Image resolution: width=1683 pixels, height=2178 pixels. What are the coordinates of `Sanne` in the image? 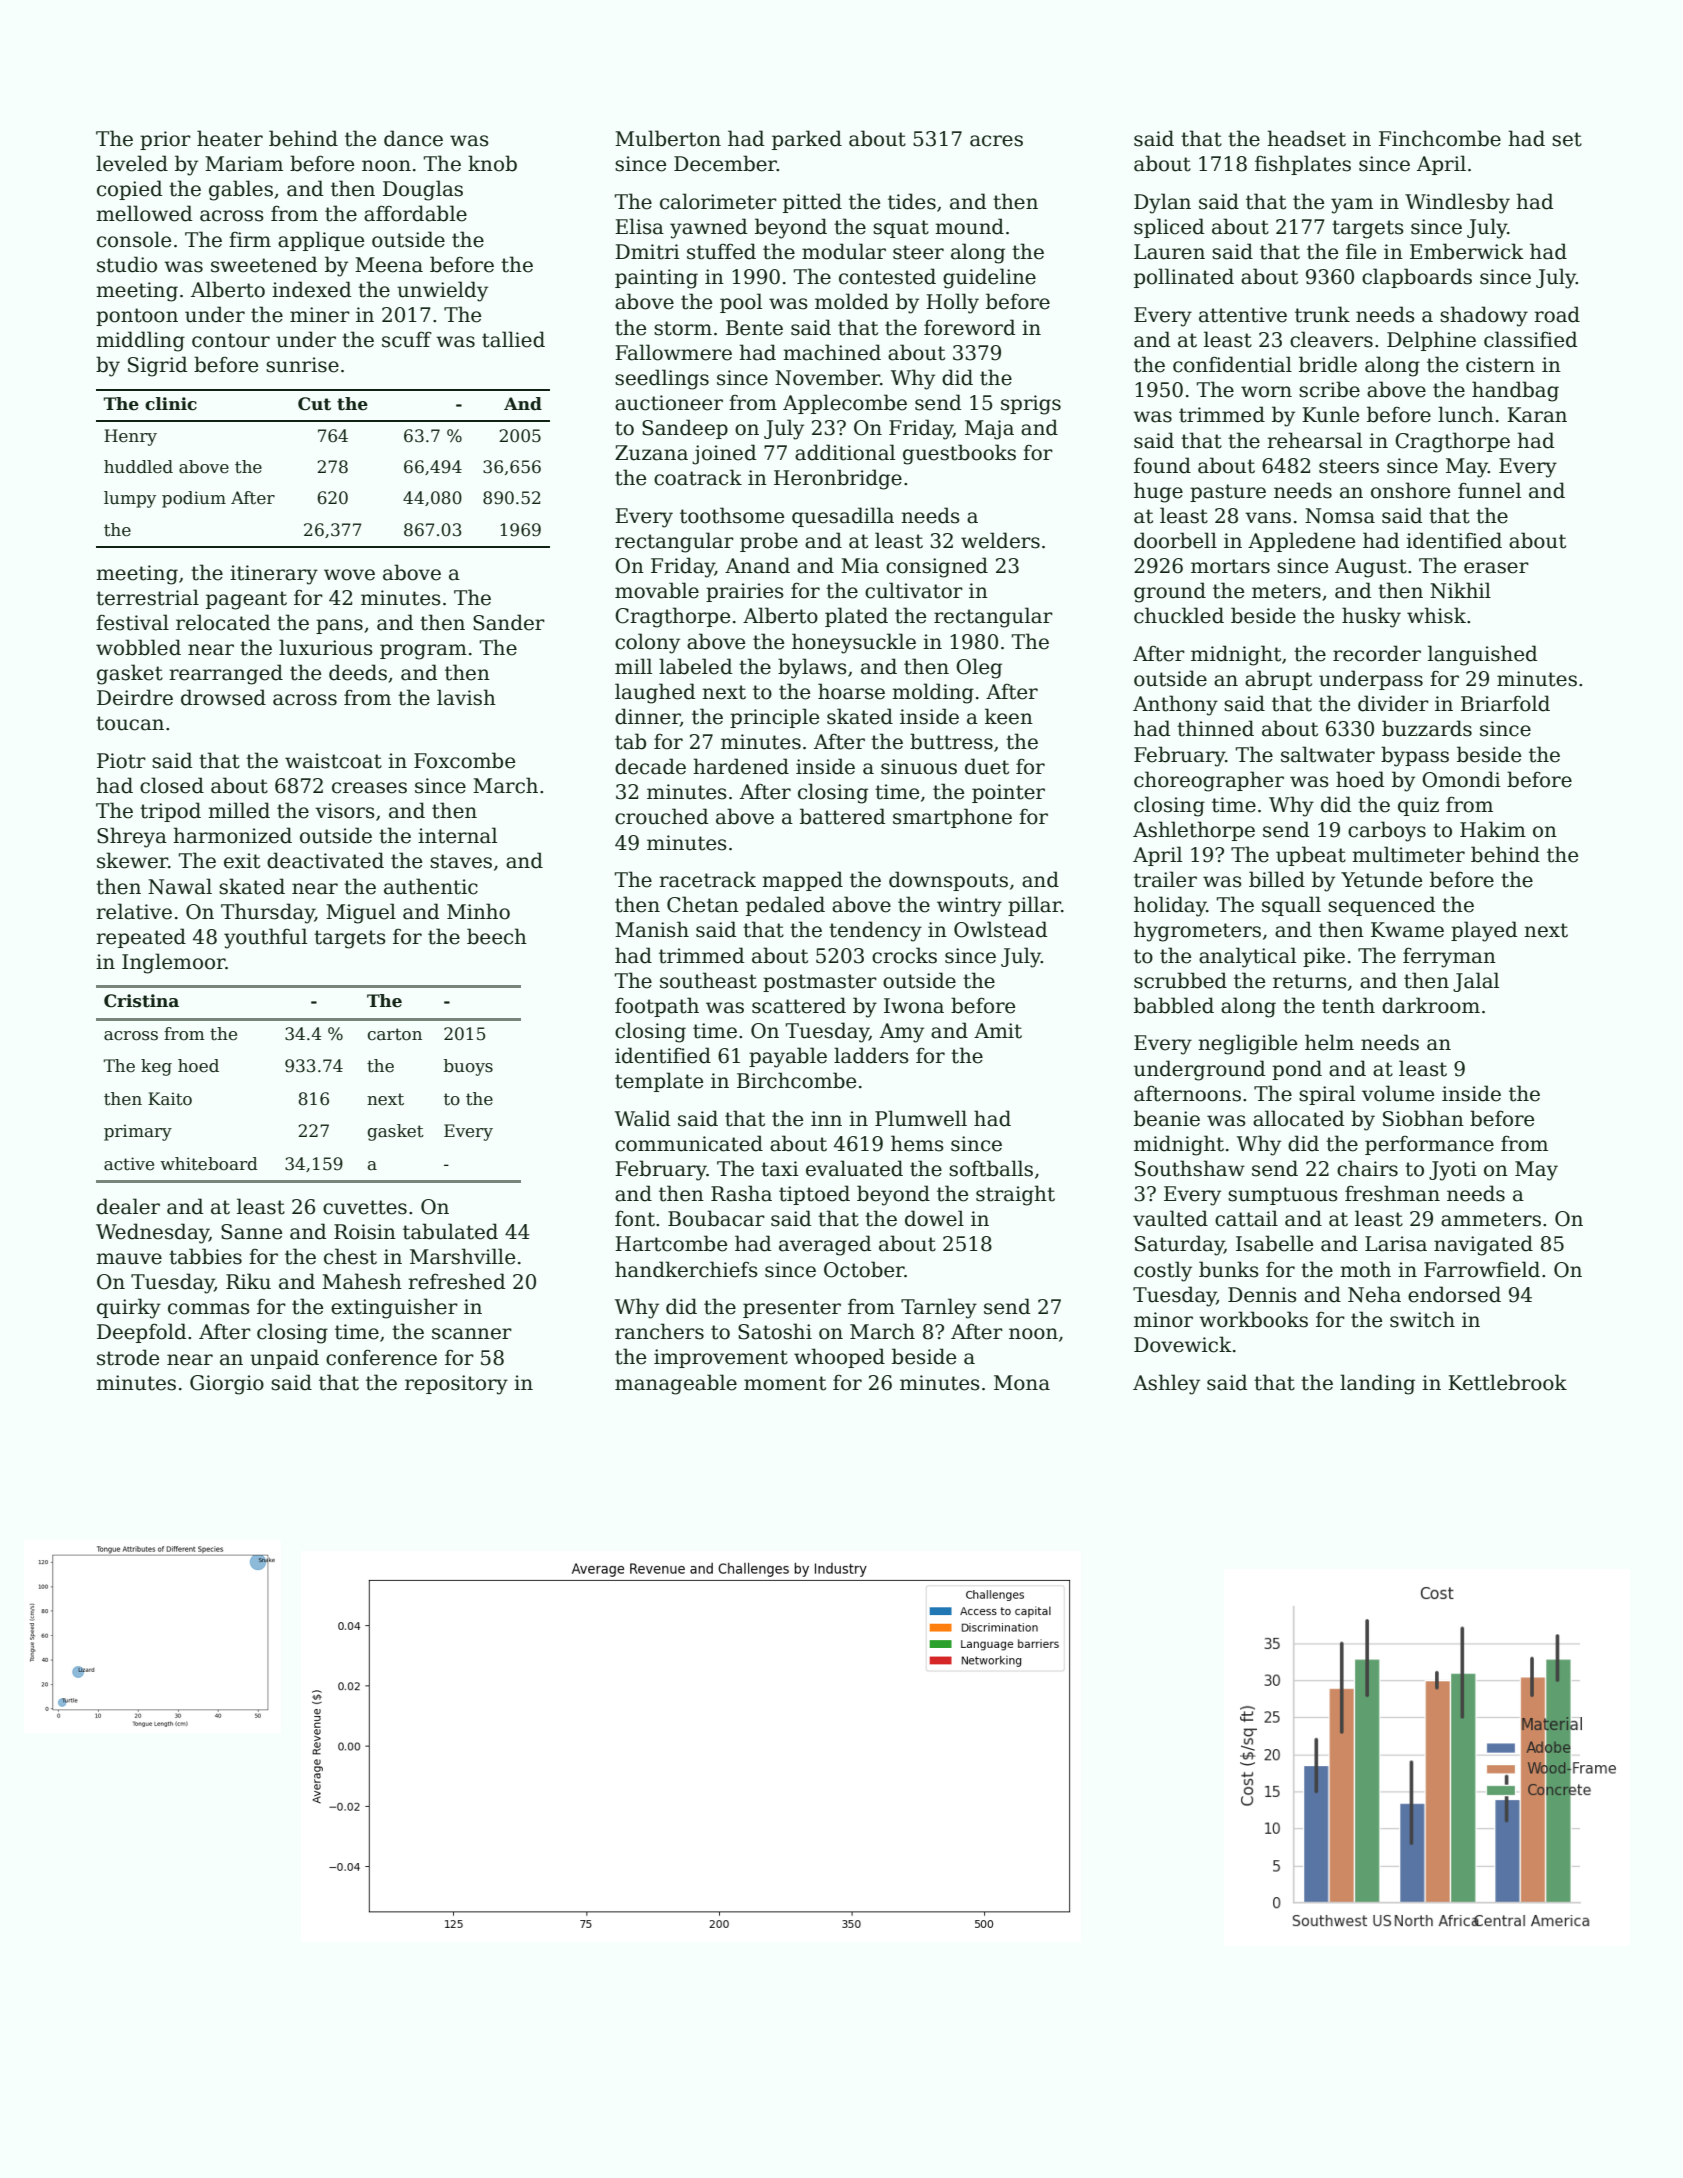 It's located at (251, 1232).
